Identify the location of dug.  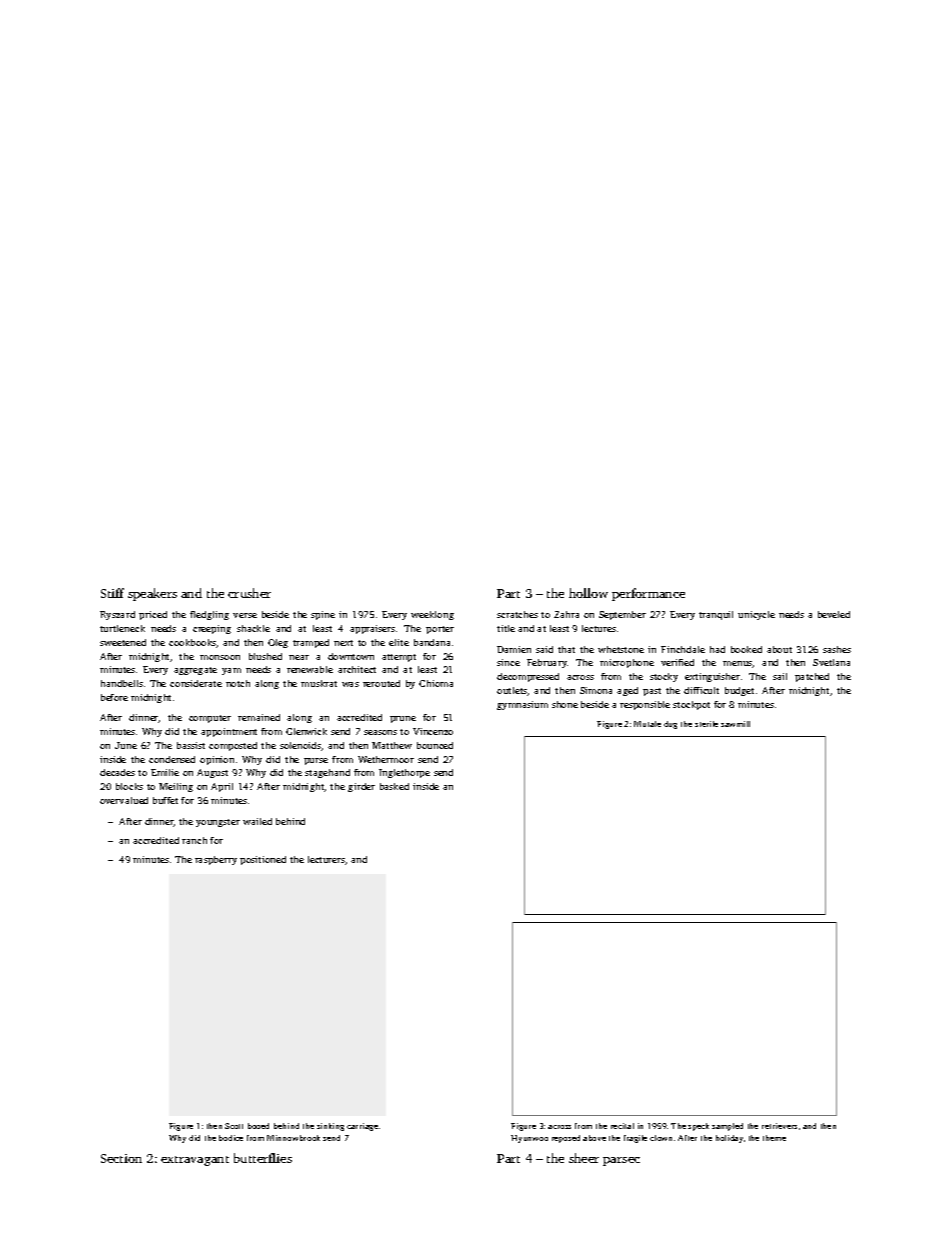
(670, 725).
